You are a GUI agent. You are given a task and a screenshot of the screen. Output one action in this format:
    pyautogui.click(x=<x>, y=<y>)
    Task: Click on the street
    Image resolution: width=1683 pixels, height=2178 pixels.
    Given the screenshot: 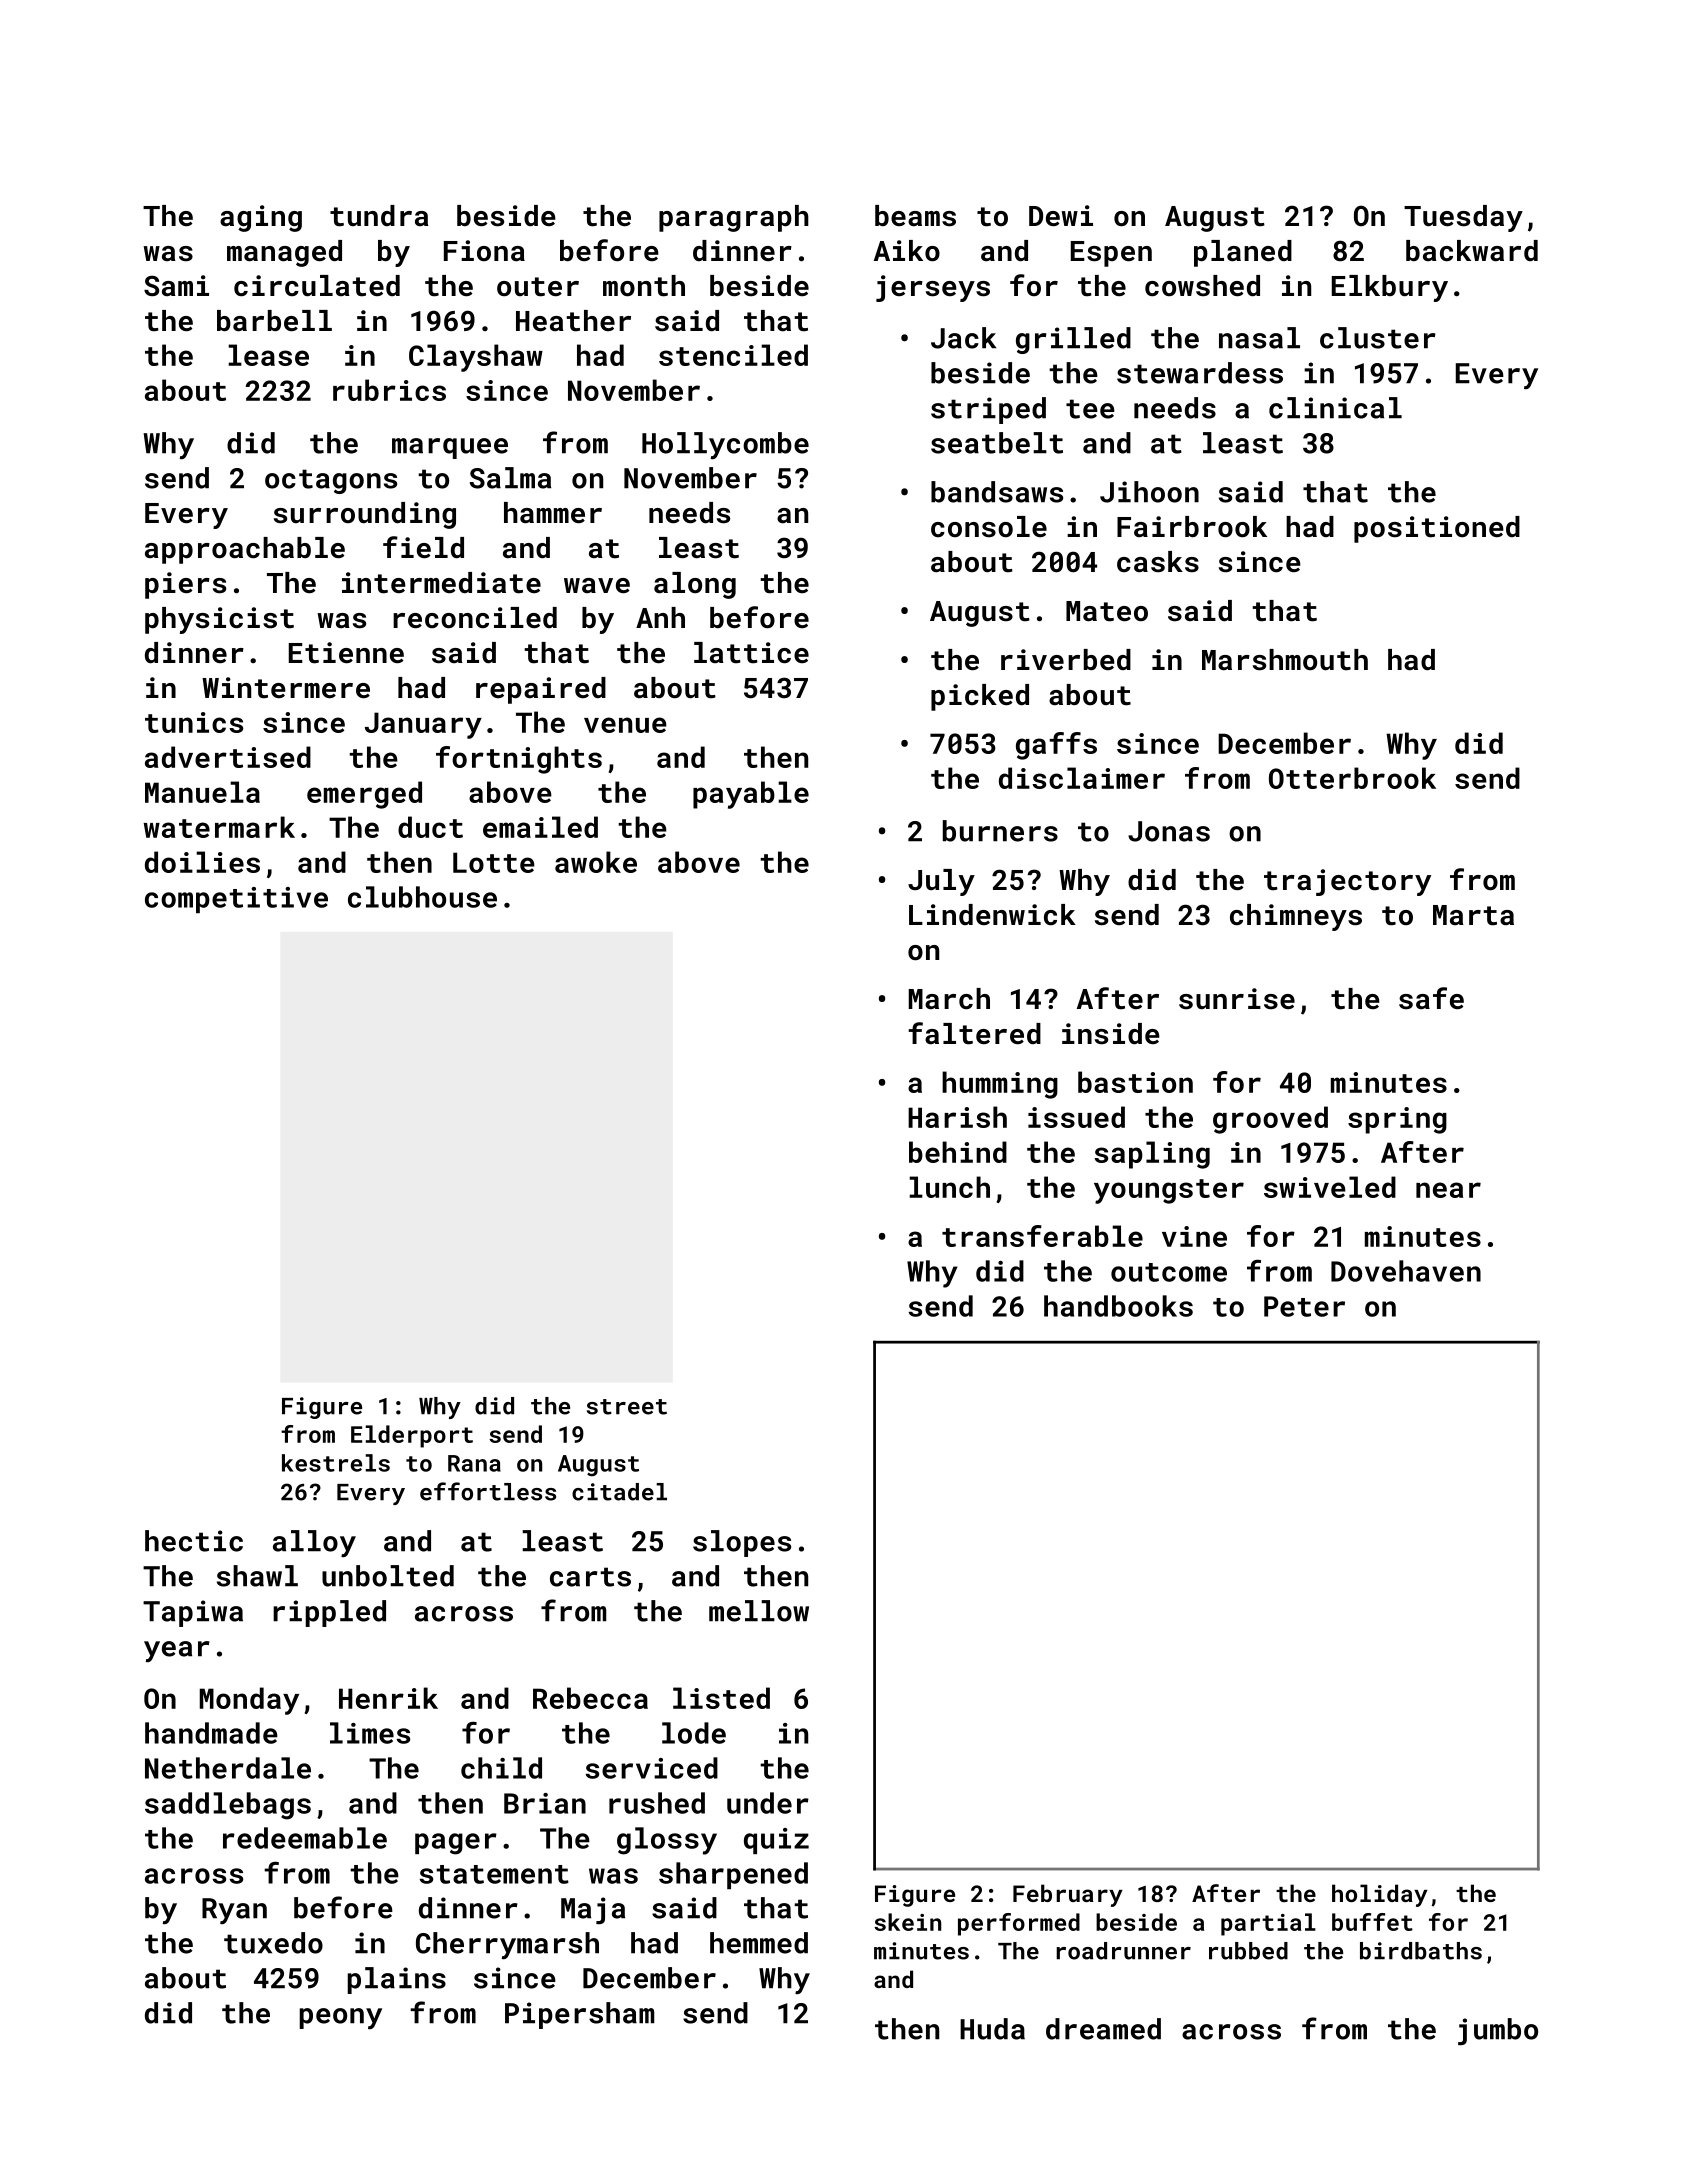 What is the action you would take?
    pyautogui.click(x=627, y=1407)
